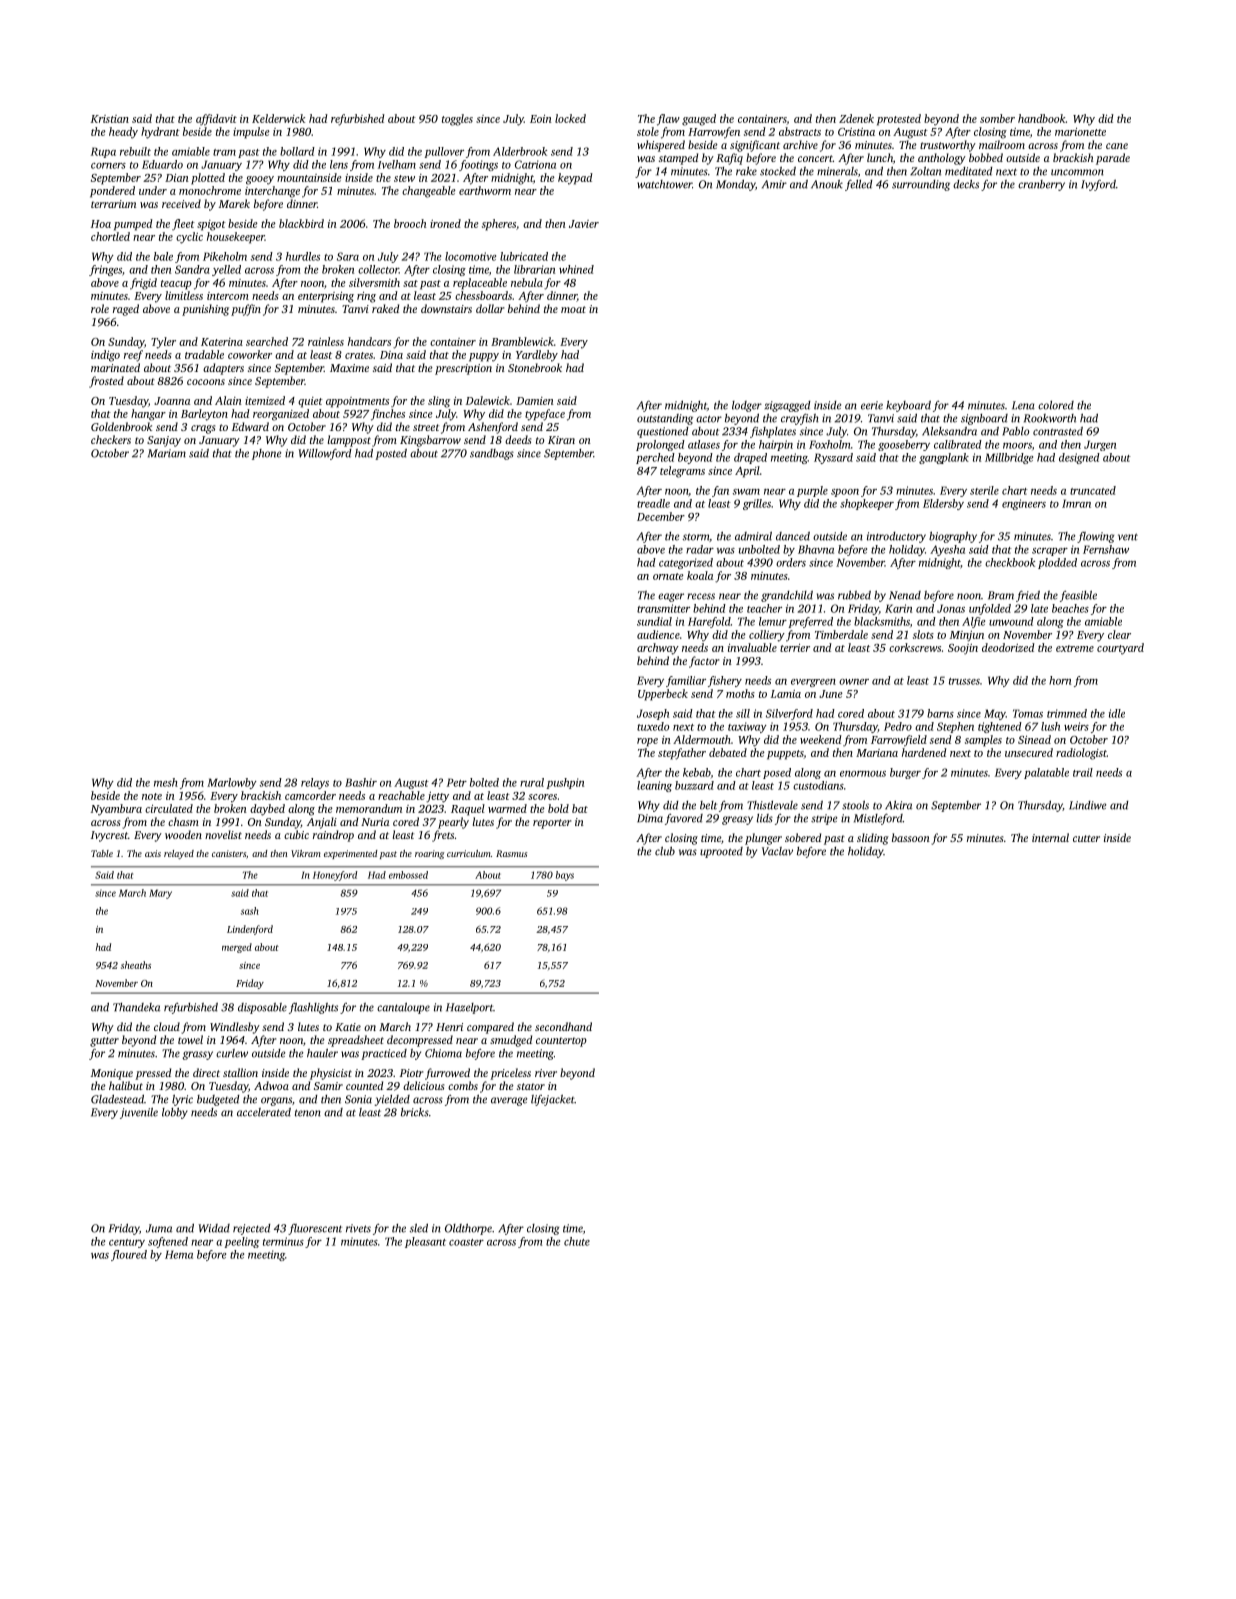 The width and height of the screenshot is (1236, 1599). Describe the element at coordinates (106, 382) in the screenshot. I see `frosted` at that location.
